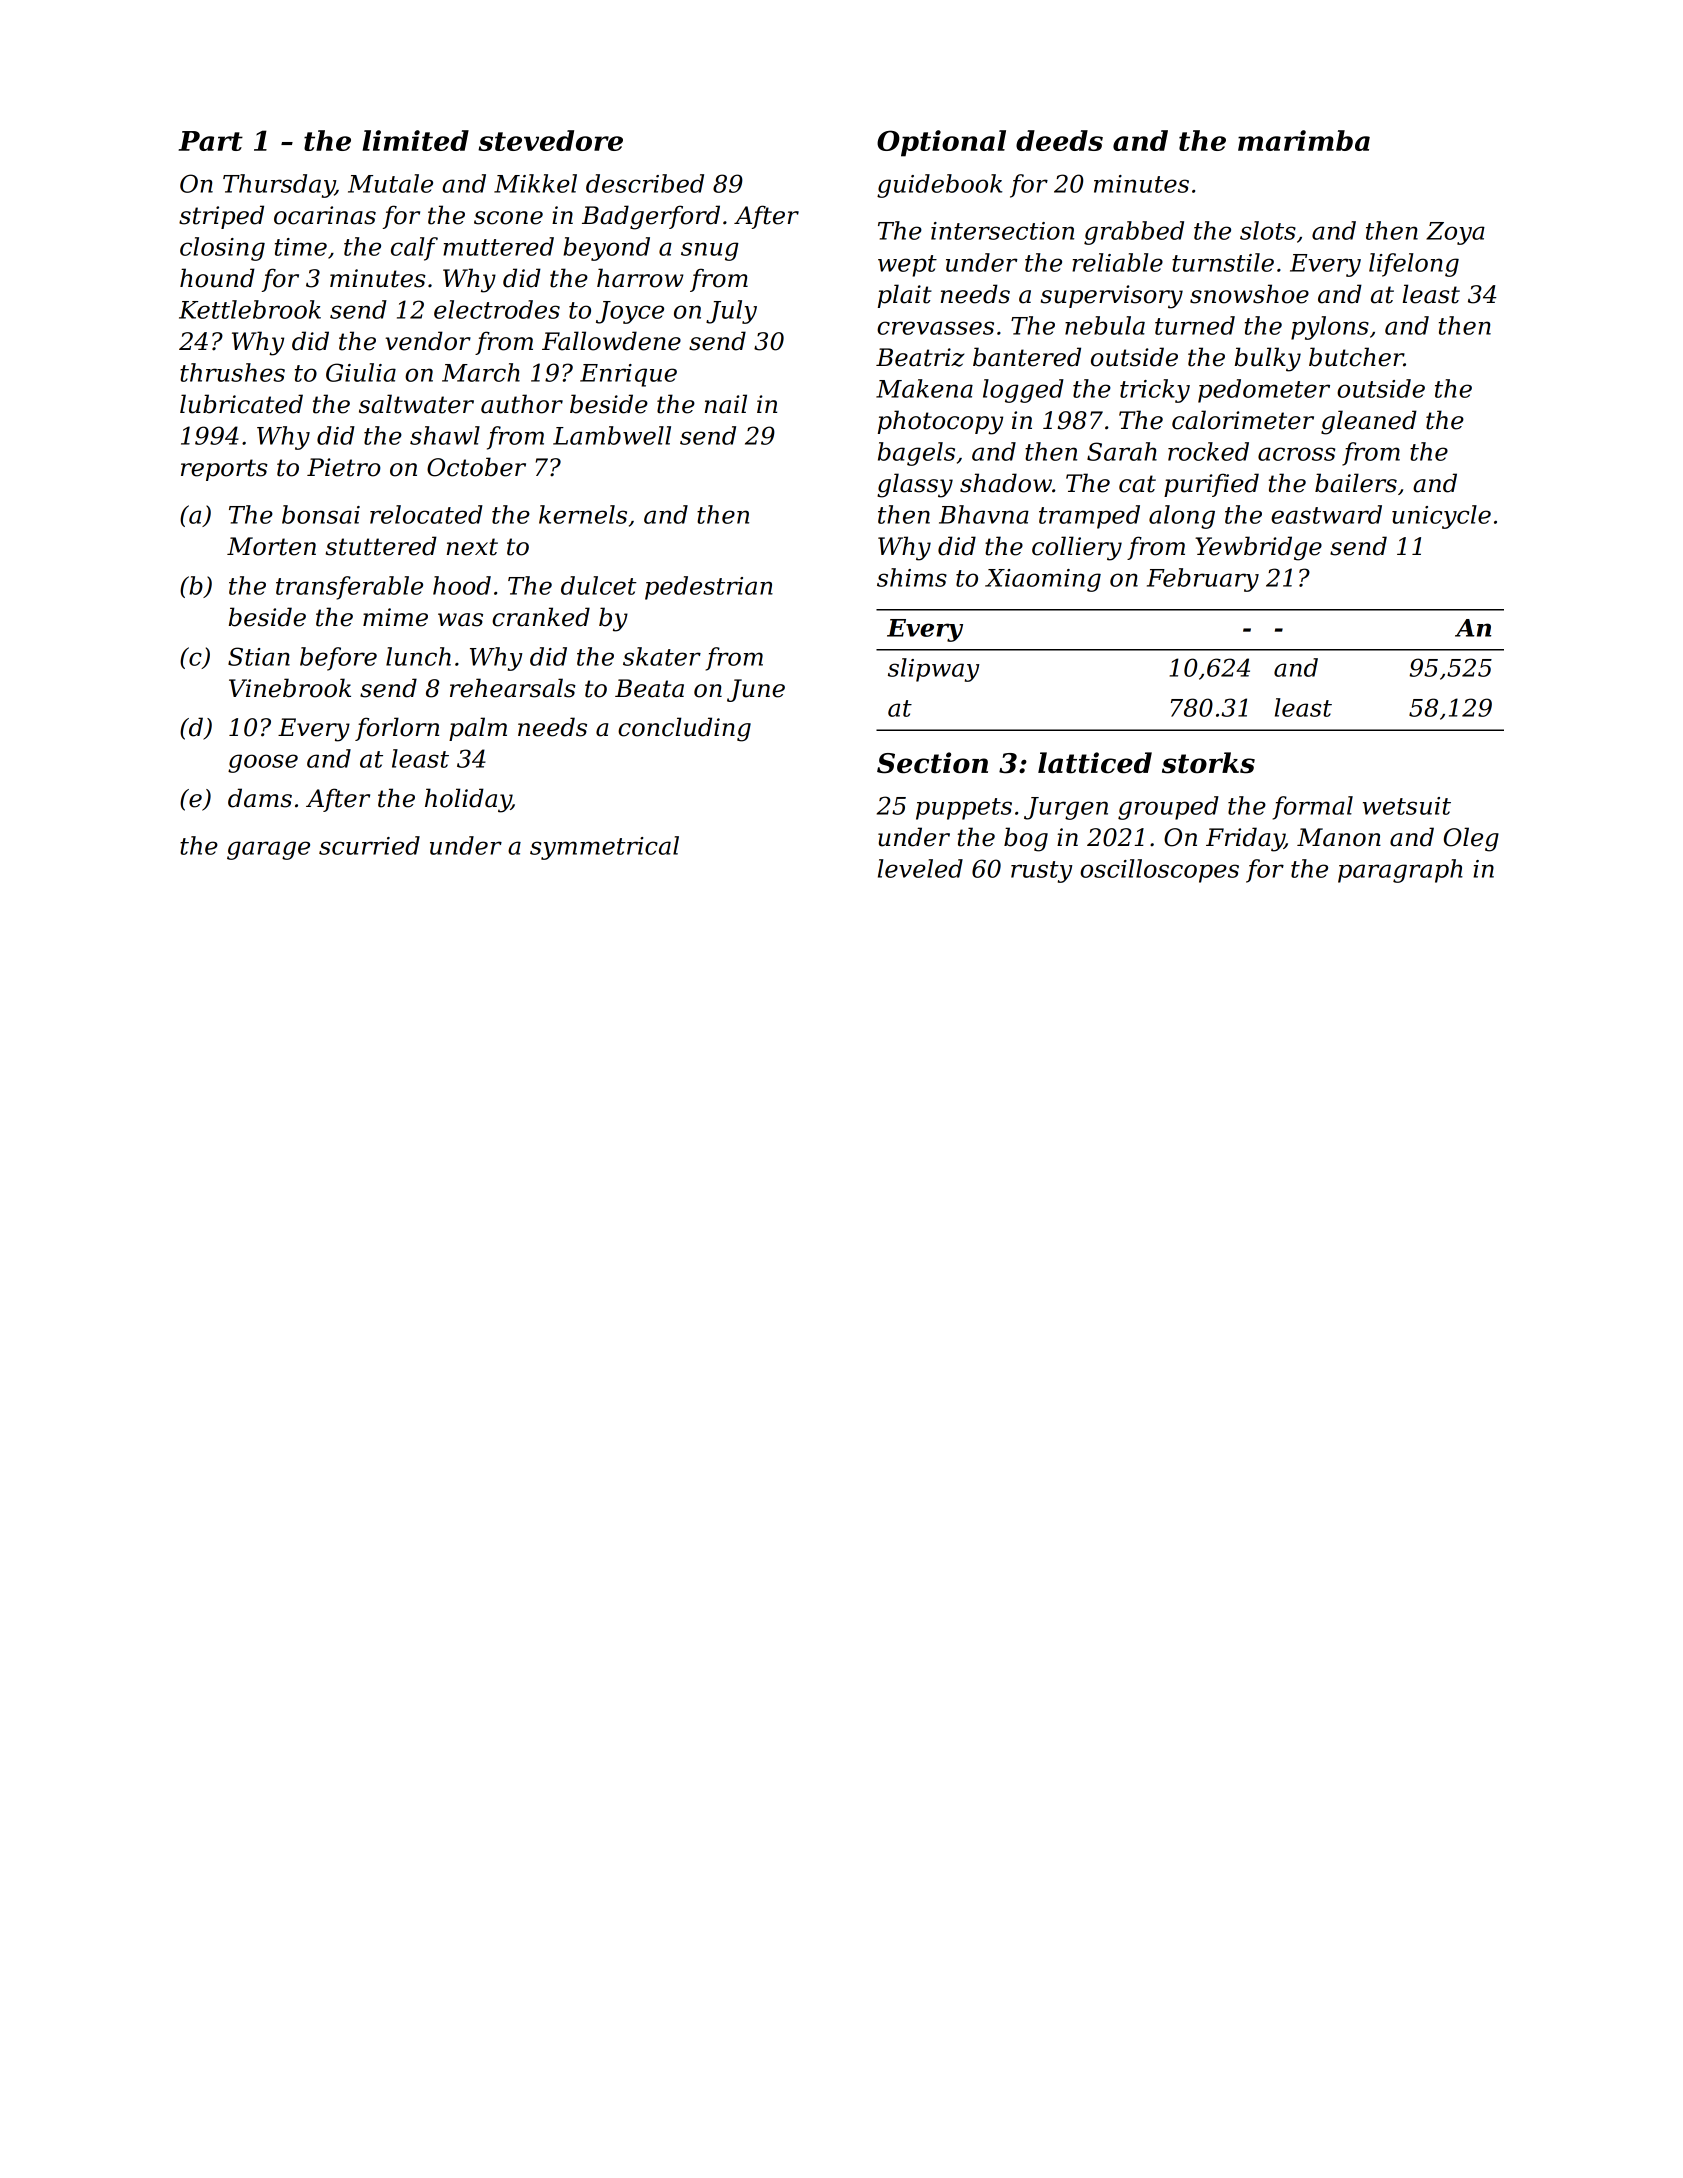 The width and height of the image is (1683, 2178). I want to click on Xiaoming, so click(1043, 580).
